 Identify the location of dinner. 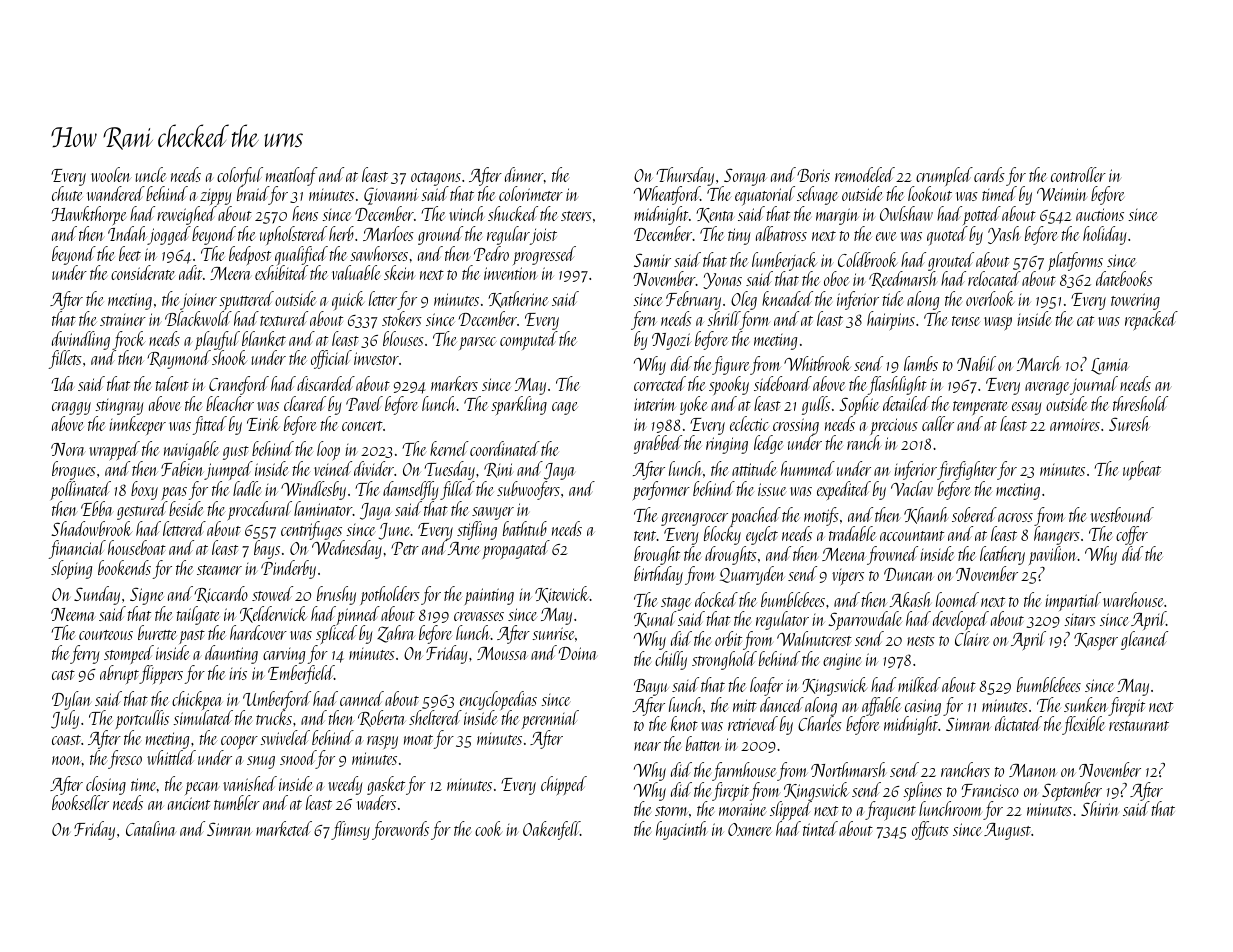
(524, 174).
